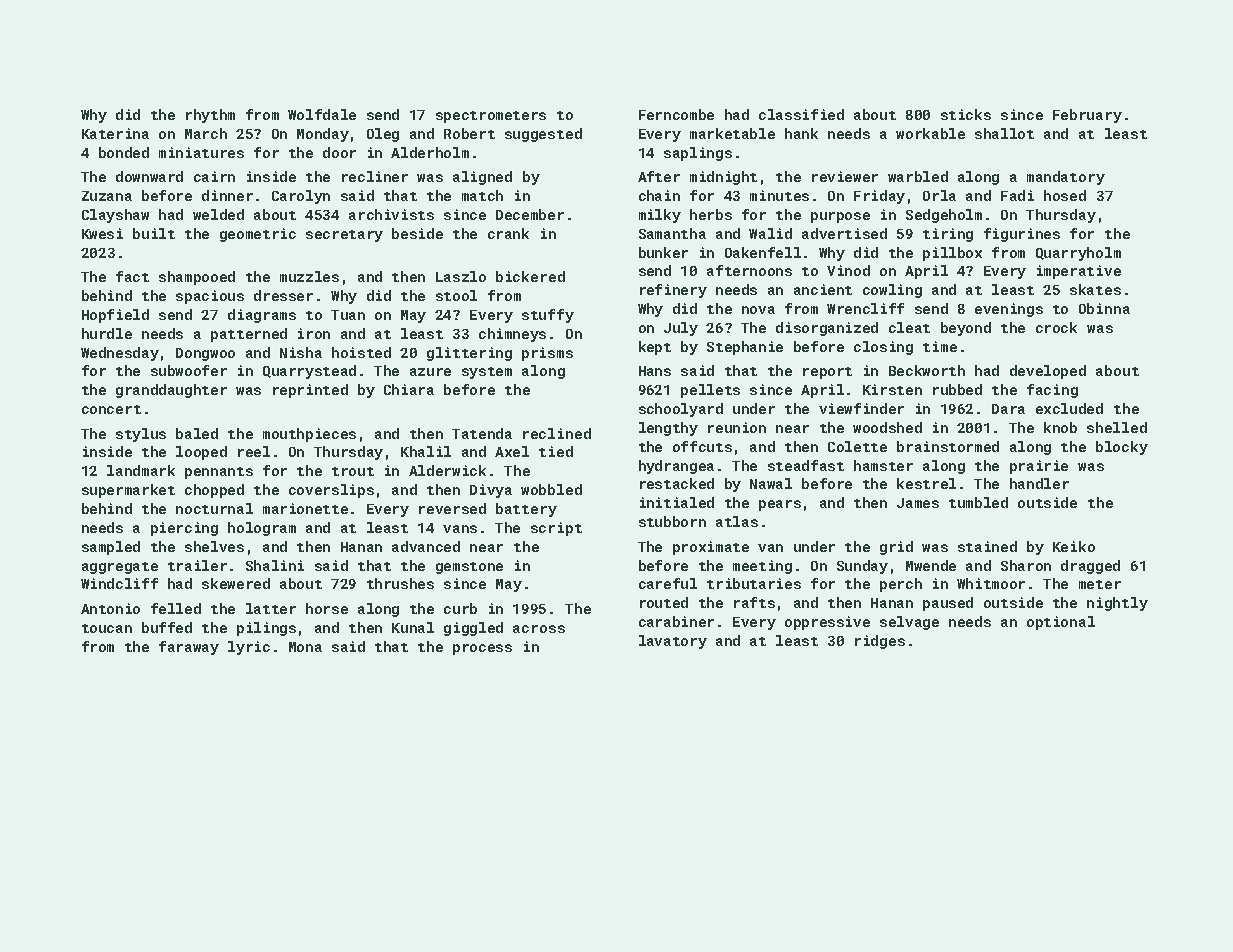 Image resolution: width=1233 pixels, height=952 pixels. Describe the element at coordinates (1056, 327) in the screenshot. I see `crock` at that location.
